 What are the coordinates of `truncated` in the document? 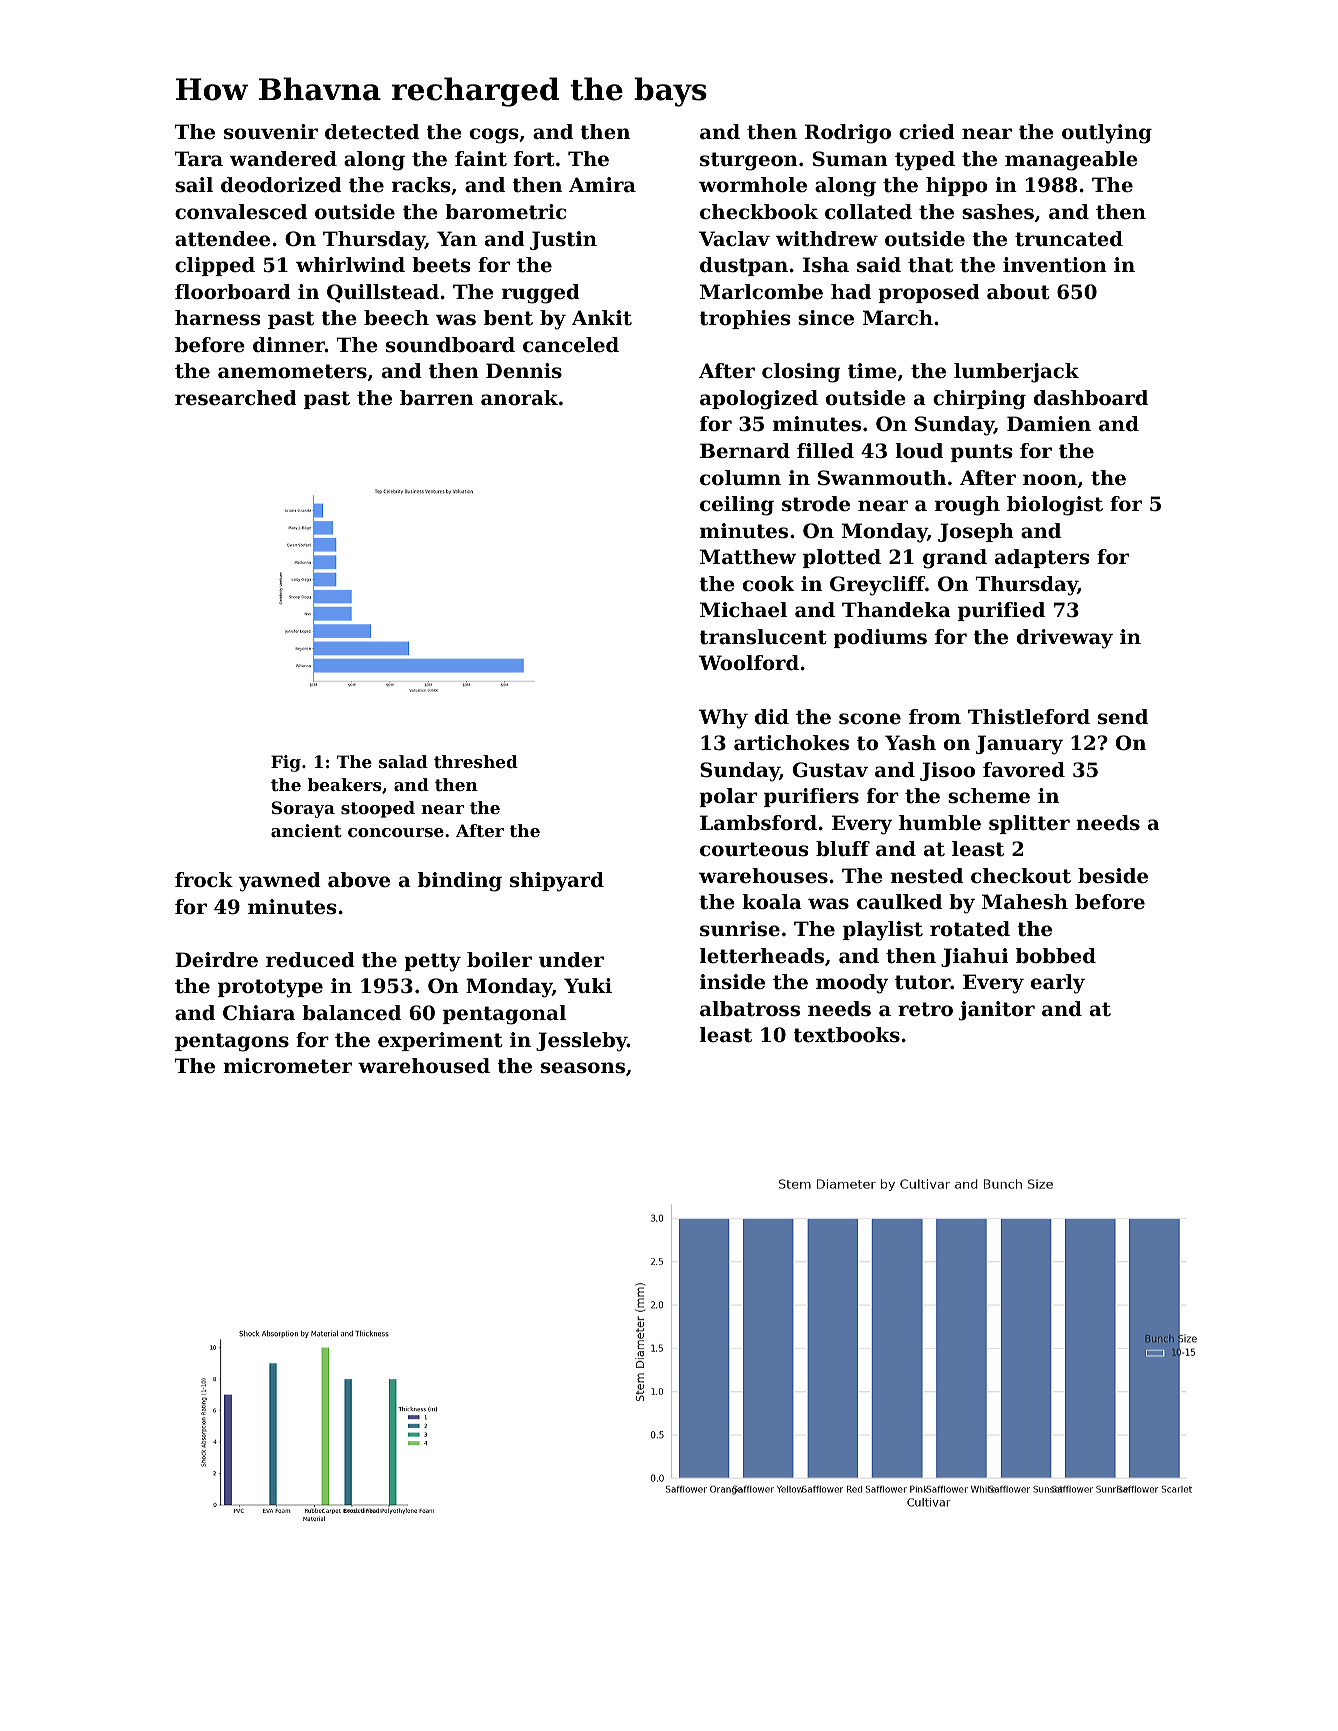 It's located at (1069, 239).
